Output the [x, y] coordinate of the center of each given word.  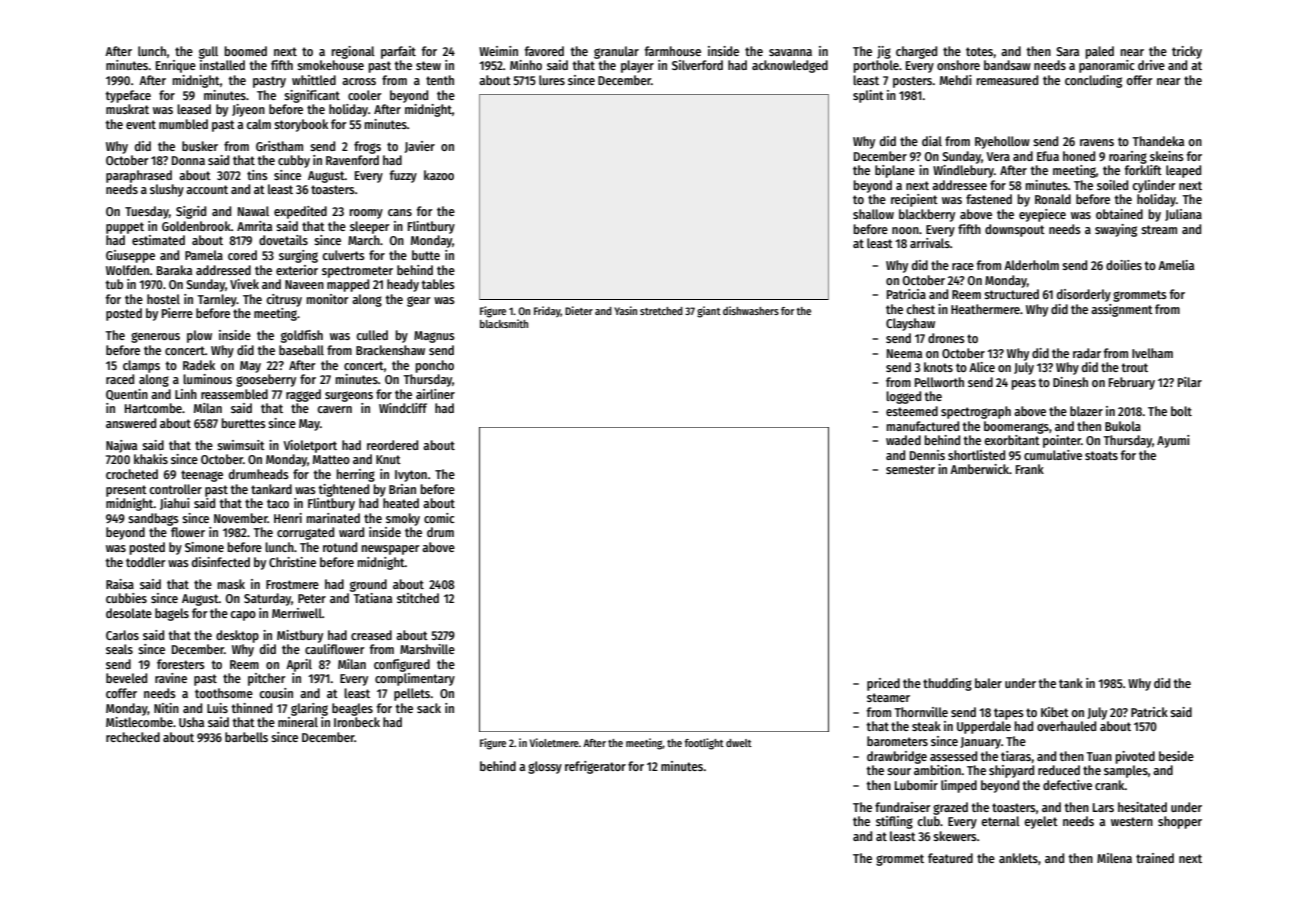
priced [883, 684]
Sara [1067, 51]
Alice [982, 367]
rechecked [133, 737]
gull [208, 52]
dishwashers [751, 310]
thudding [947, 684]
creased [371, 635]
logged [903, 397]
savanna [790, 52]
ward [351, 532]
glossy [545, 767]
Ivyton [411, 476]
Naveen [304, 284]
